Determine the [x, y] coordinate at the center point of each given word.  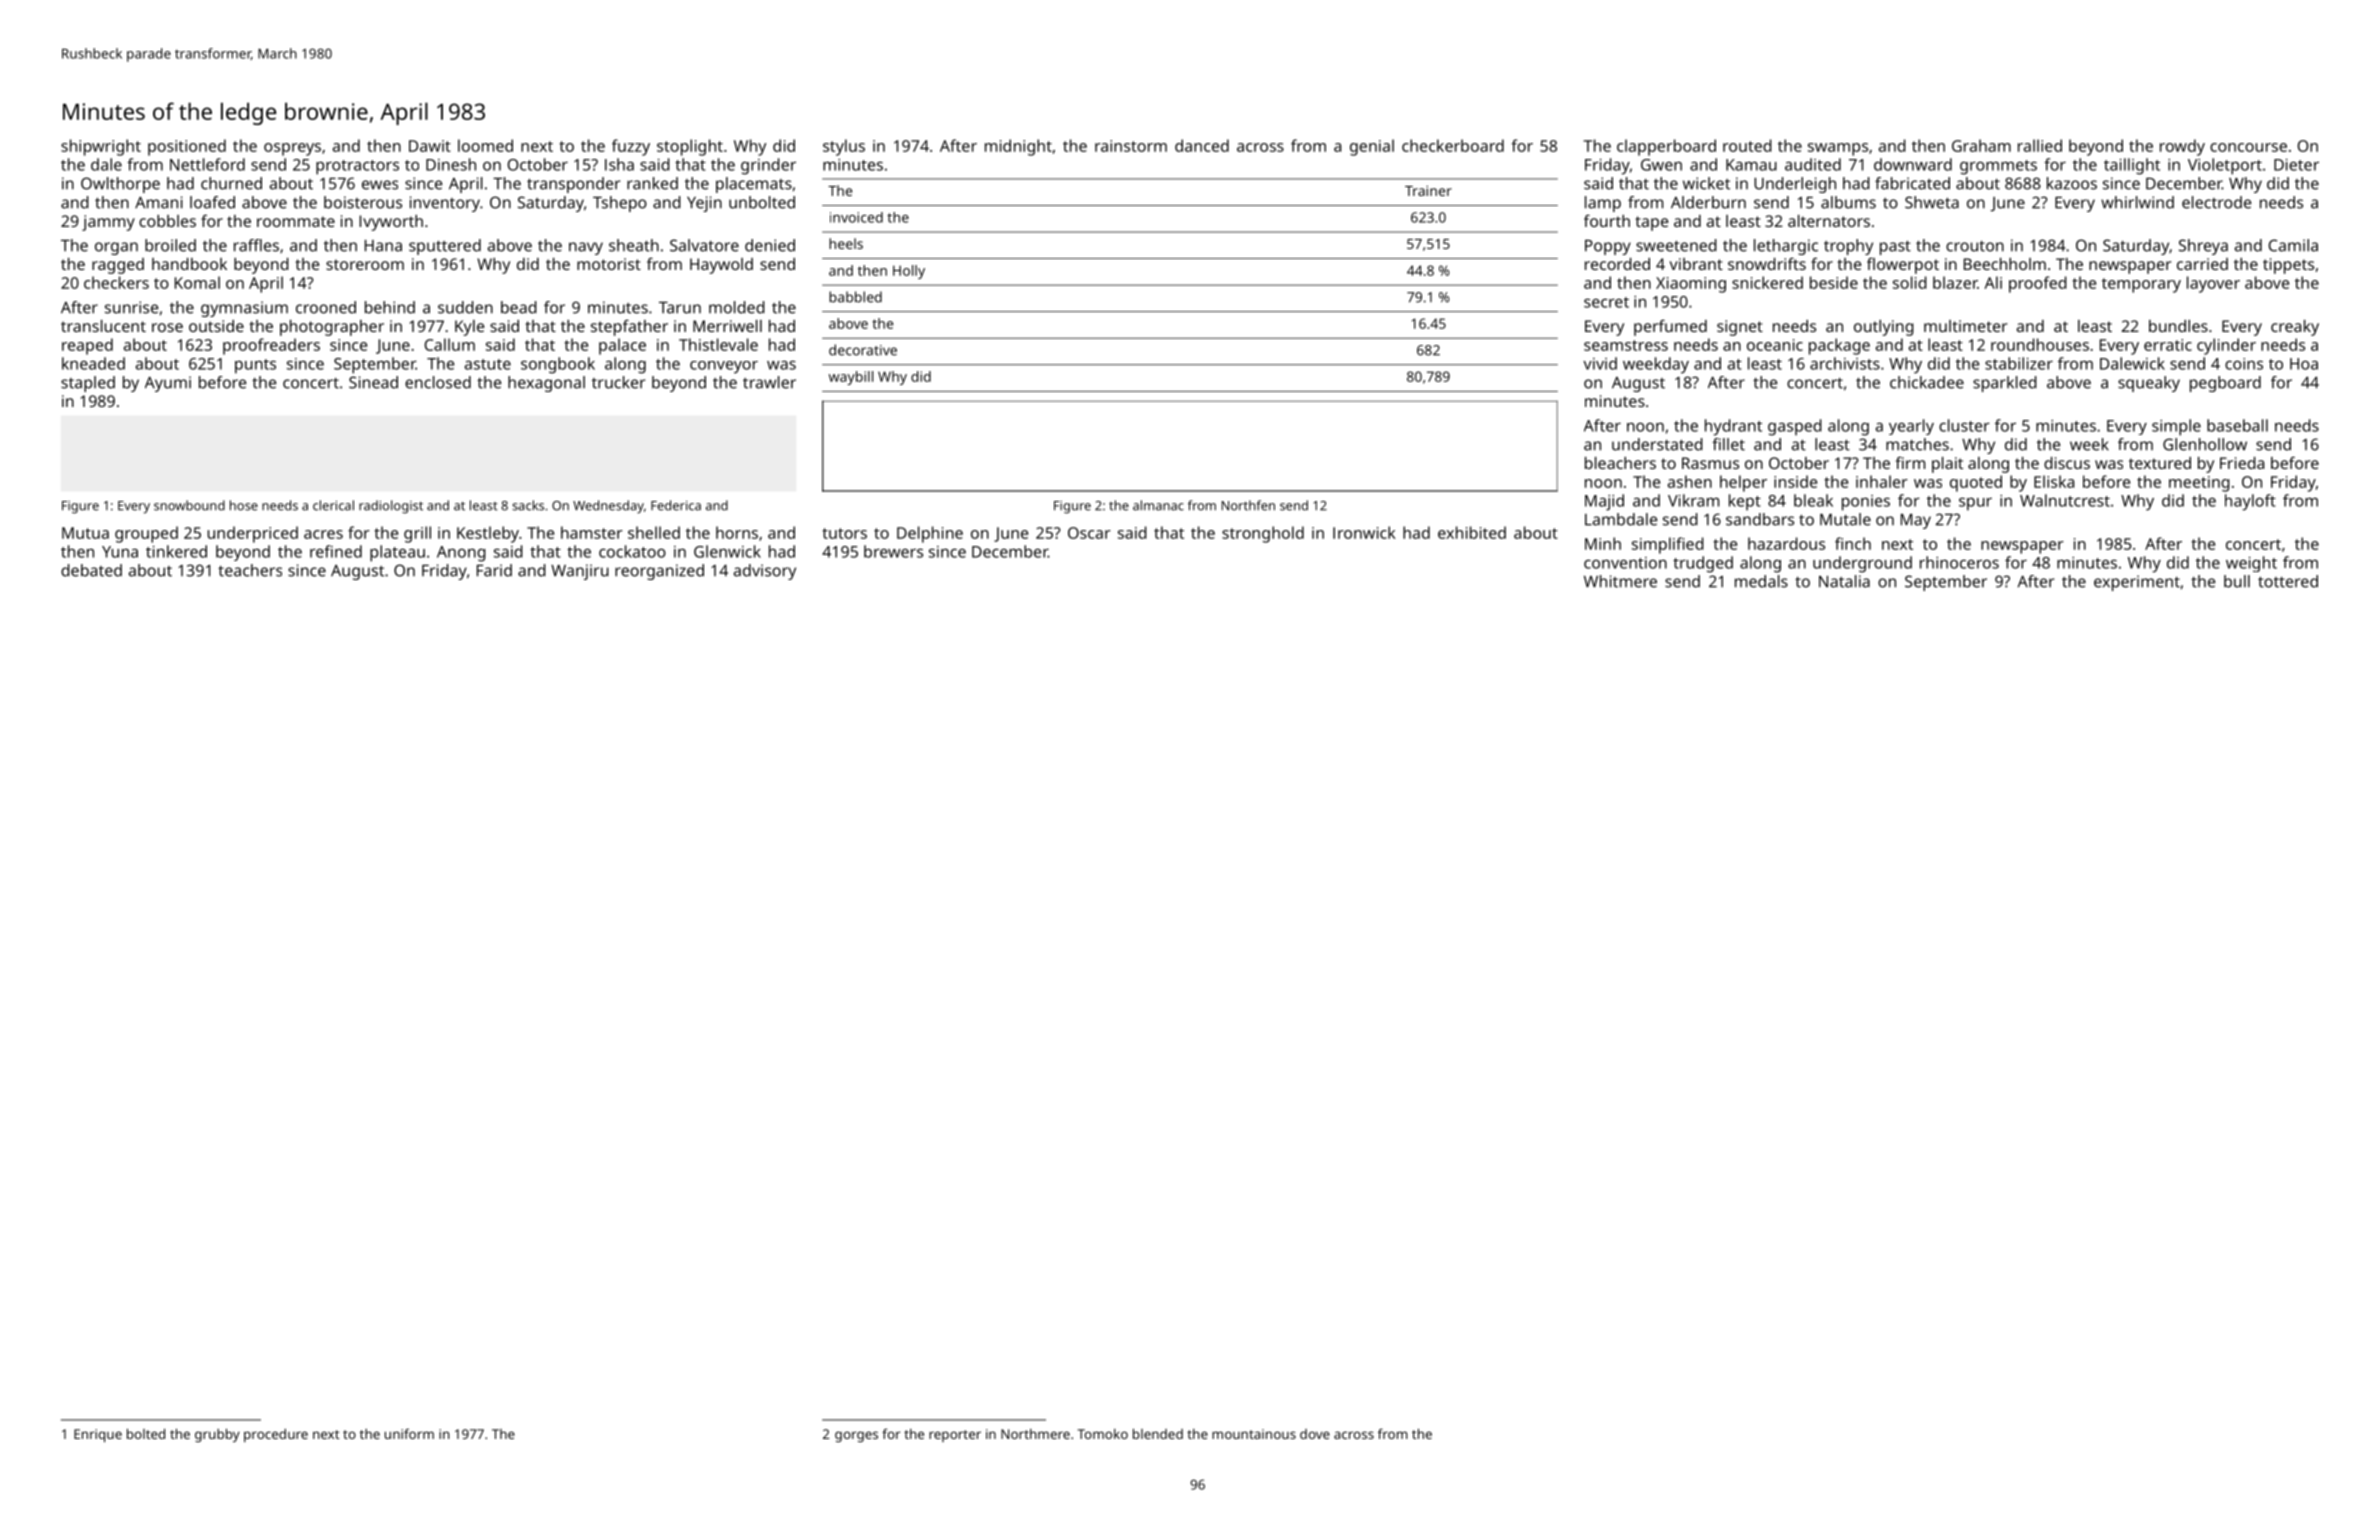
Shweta [1932, 202]
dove [1315, 1434]
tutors [844, 533]
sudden [465, 307]
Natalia [1844, 581]
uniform [409, 1434]
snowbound [189, 505]
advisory [765, 572]
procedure [276, 1435]
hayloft [2250, 502]
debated [91, 570]
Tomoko [1103, 1434]
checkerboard [1453, 145]
